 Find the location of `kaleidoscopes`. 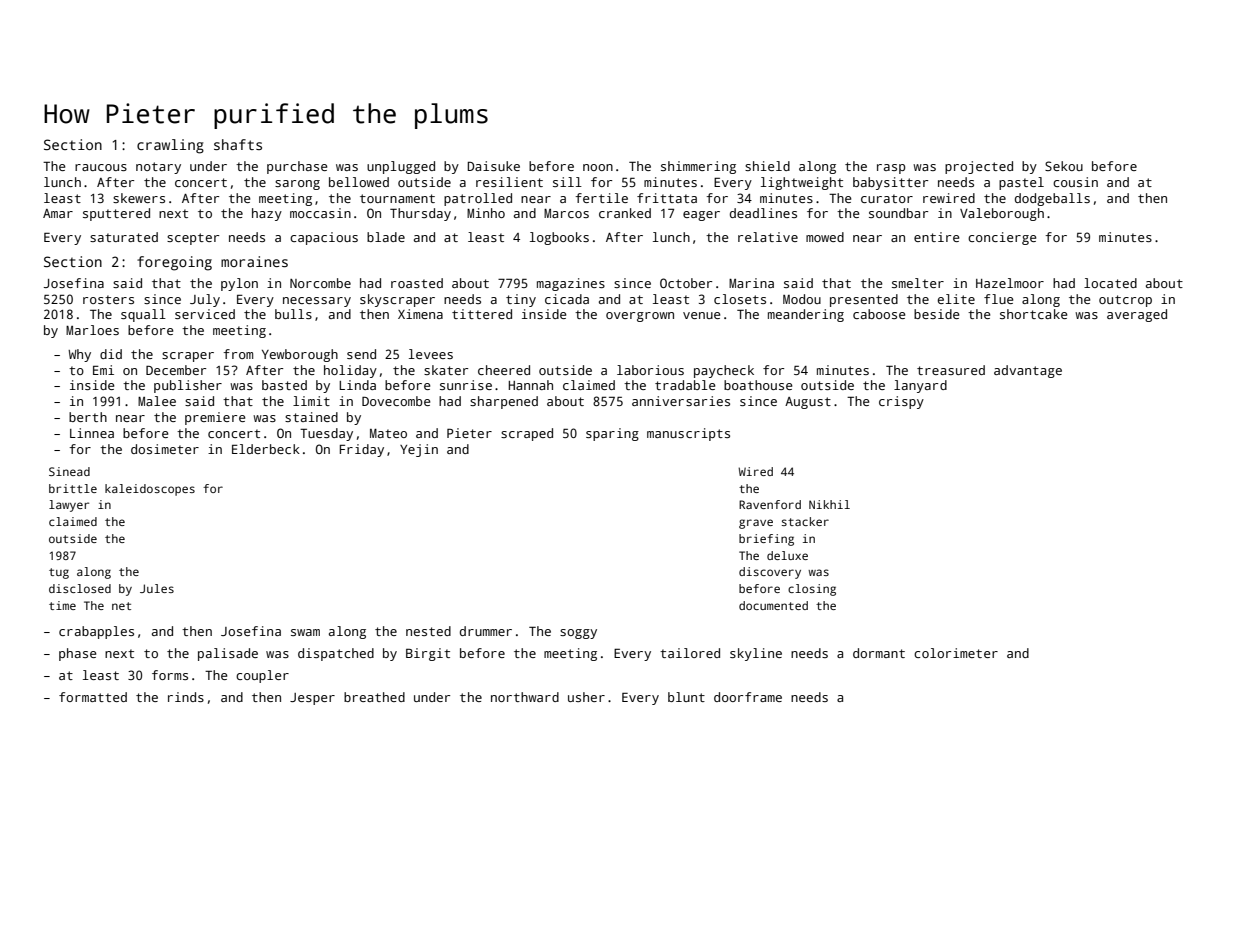

kaleidoscopes is located at coordinates (150, 490).
